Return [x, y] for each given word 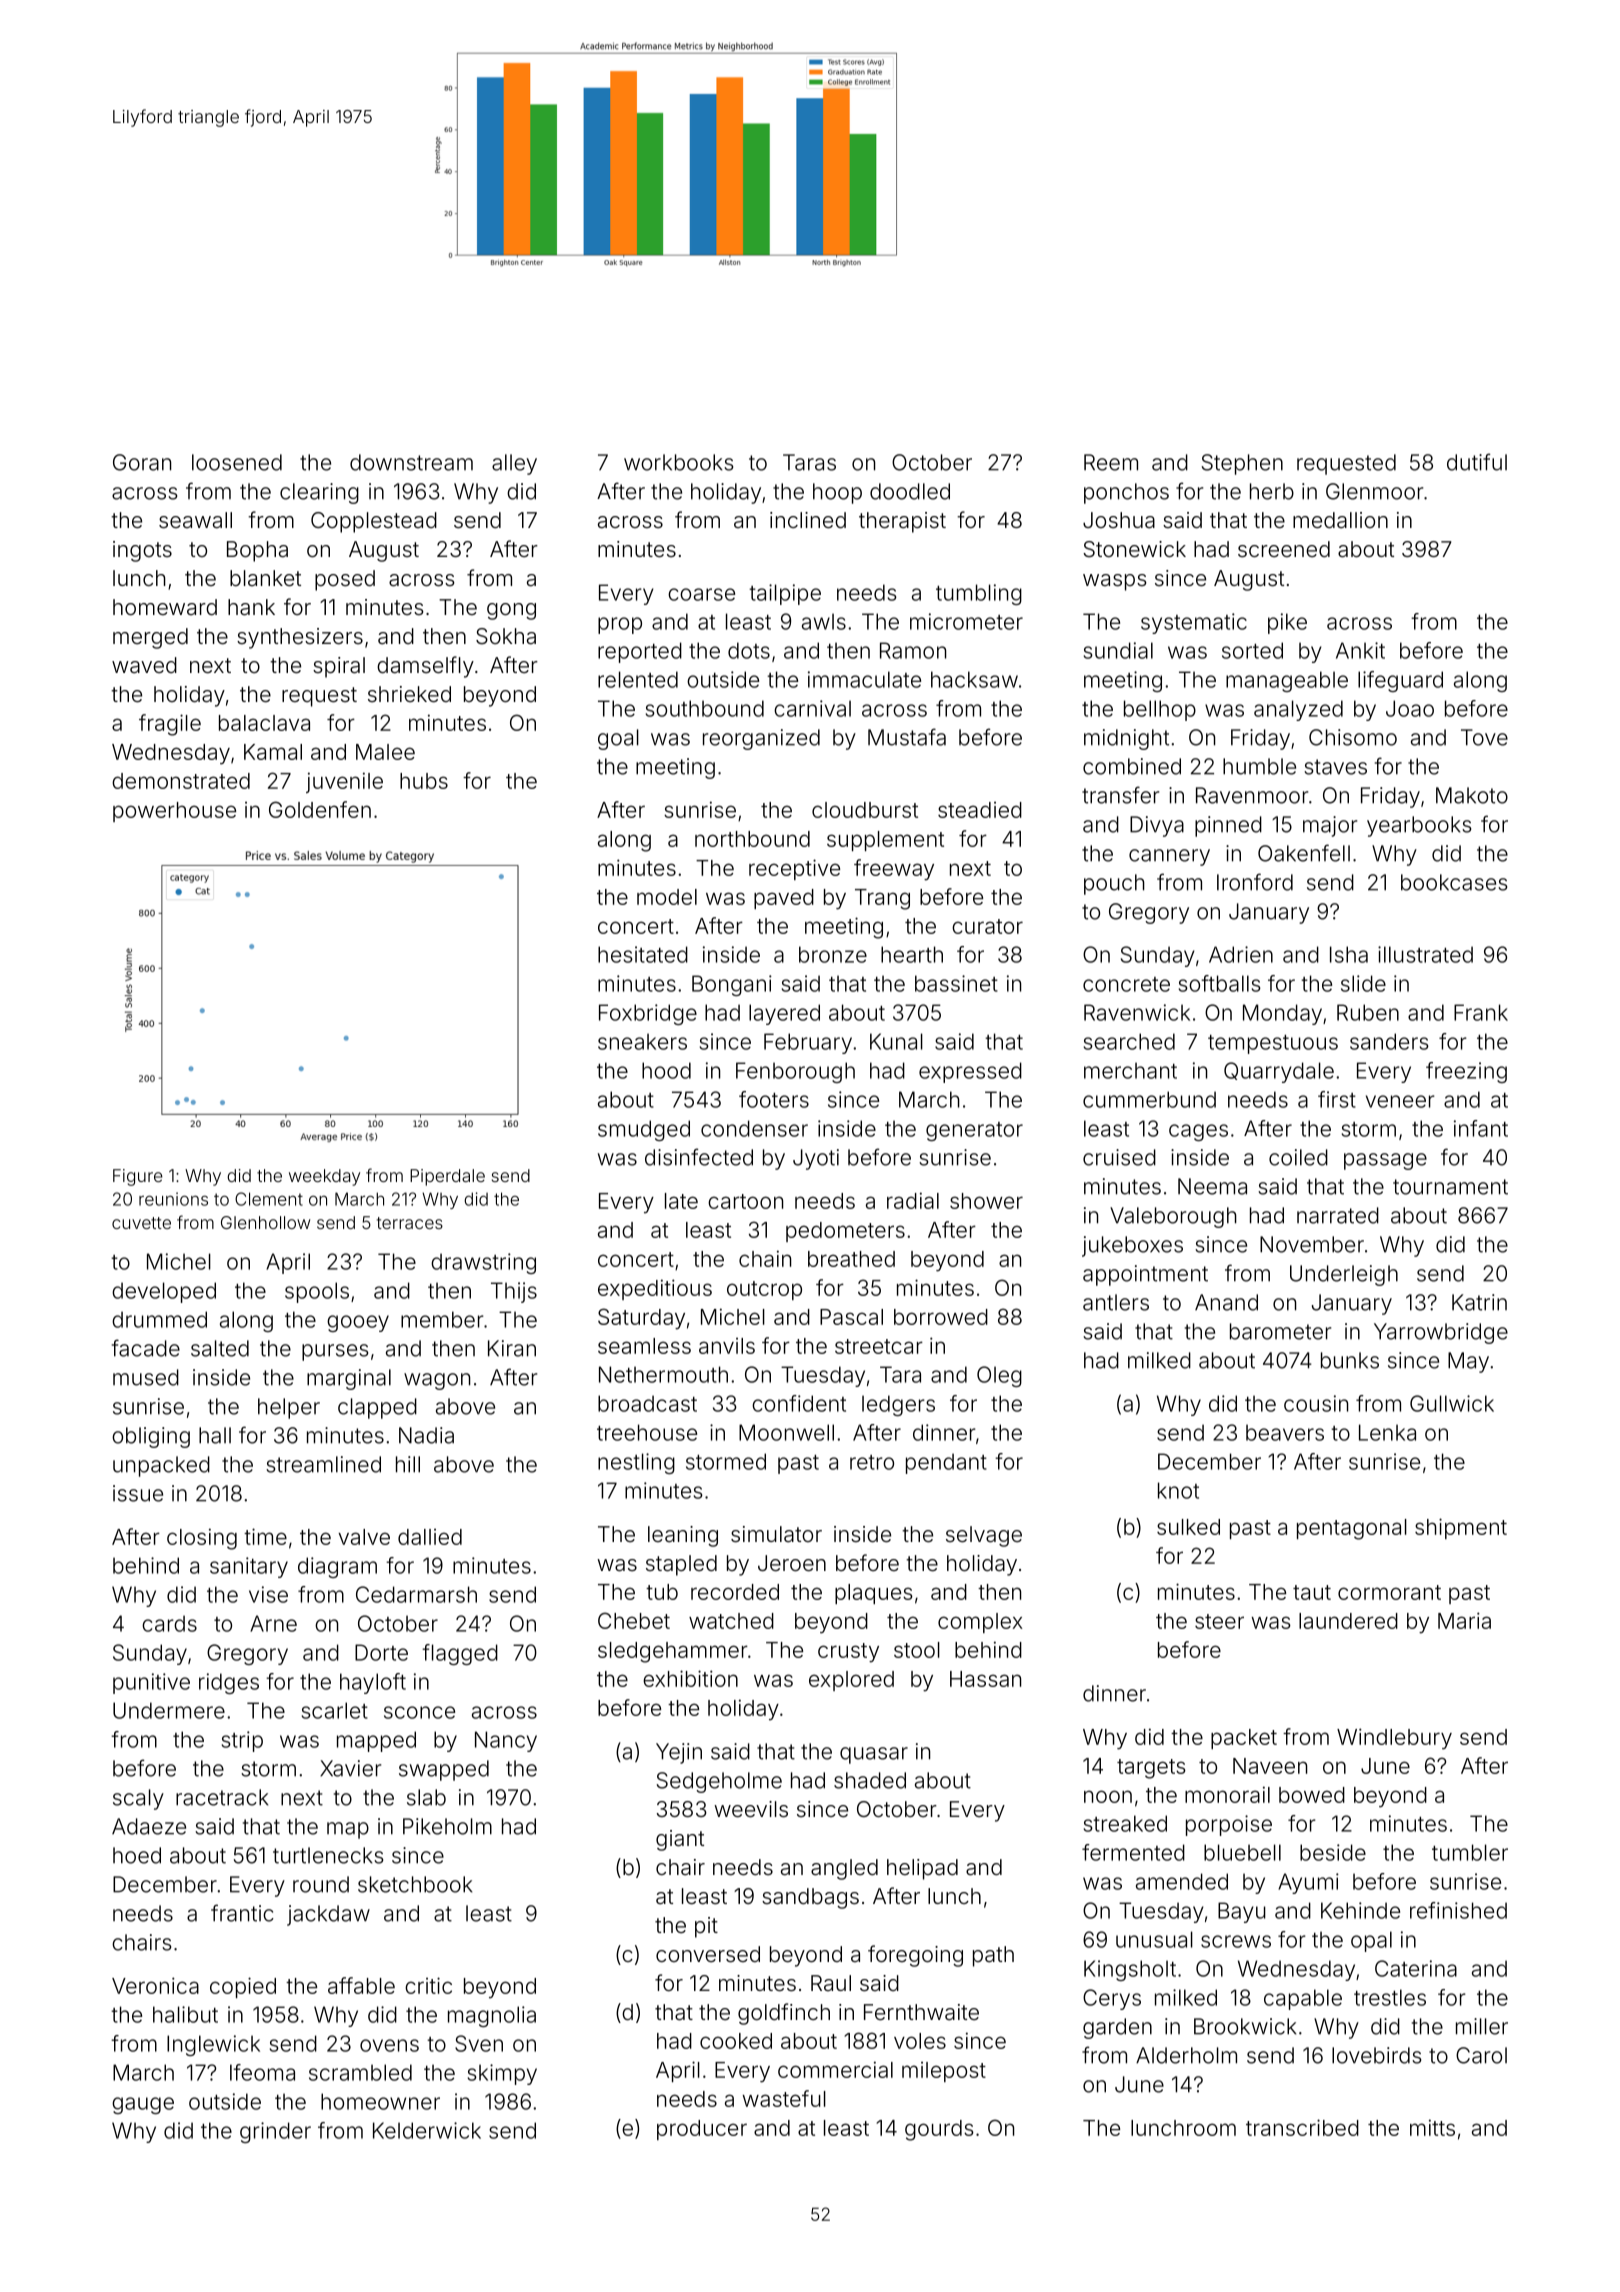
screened [1284, 549]
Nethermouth [663, 1374]
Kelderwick [427, 2130]
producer [702, 2130]
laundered [1348, 1621]
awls [824, 621]
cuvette [141, 1223]
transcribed [1302, 2127]
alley [514, 464]
